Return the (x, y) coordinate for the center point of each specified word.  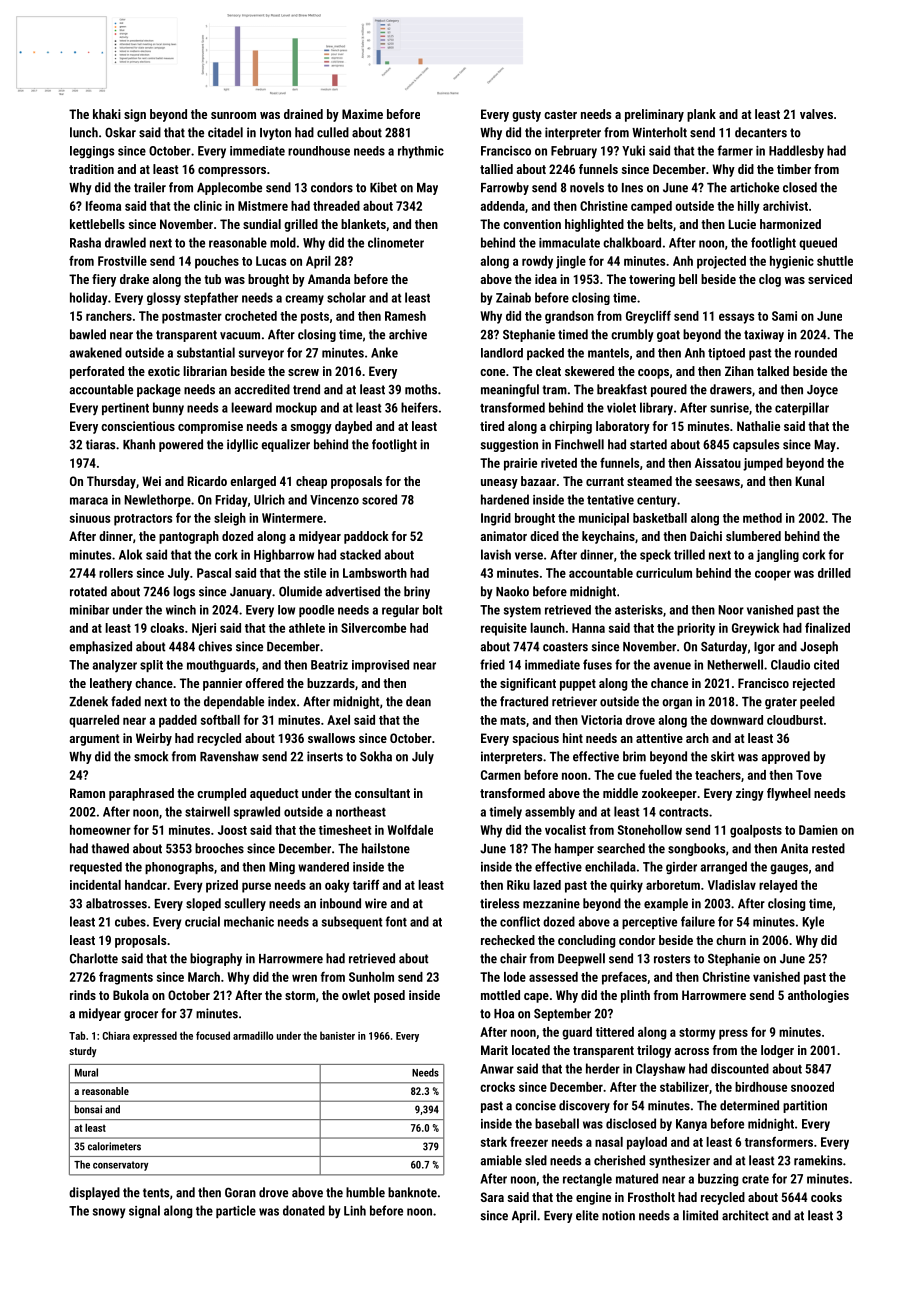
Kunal (810, 481)
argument (94, 740)
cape (536, 998)
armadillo (253, 1035)
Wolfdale (410, 829)
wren (304, 978)
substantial (206, 352)
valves (816, 114)
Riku (518, 885)
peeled (817, 702)
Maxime (362, 114)
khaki (107, 114)
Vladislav (732, 885)
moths (421, 389)
